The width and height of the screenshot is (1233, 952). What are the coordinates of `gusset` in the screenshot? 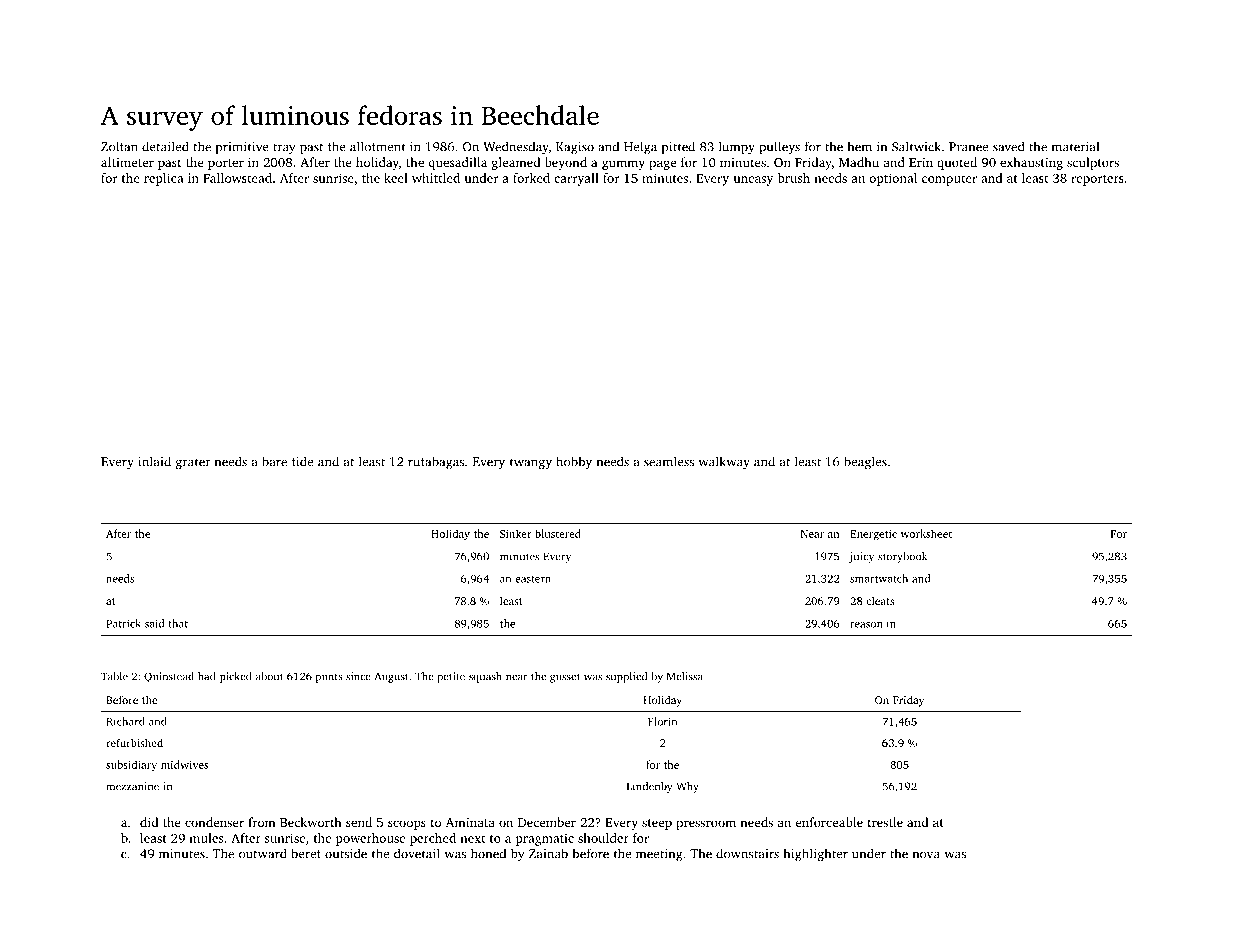 It's located at (565, 678).
